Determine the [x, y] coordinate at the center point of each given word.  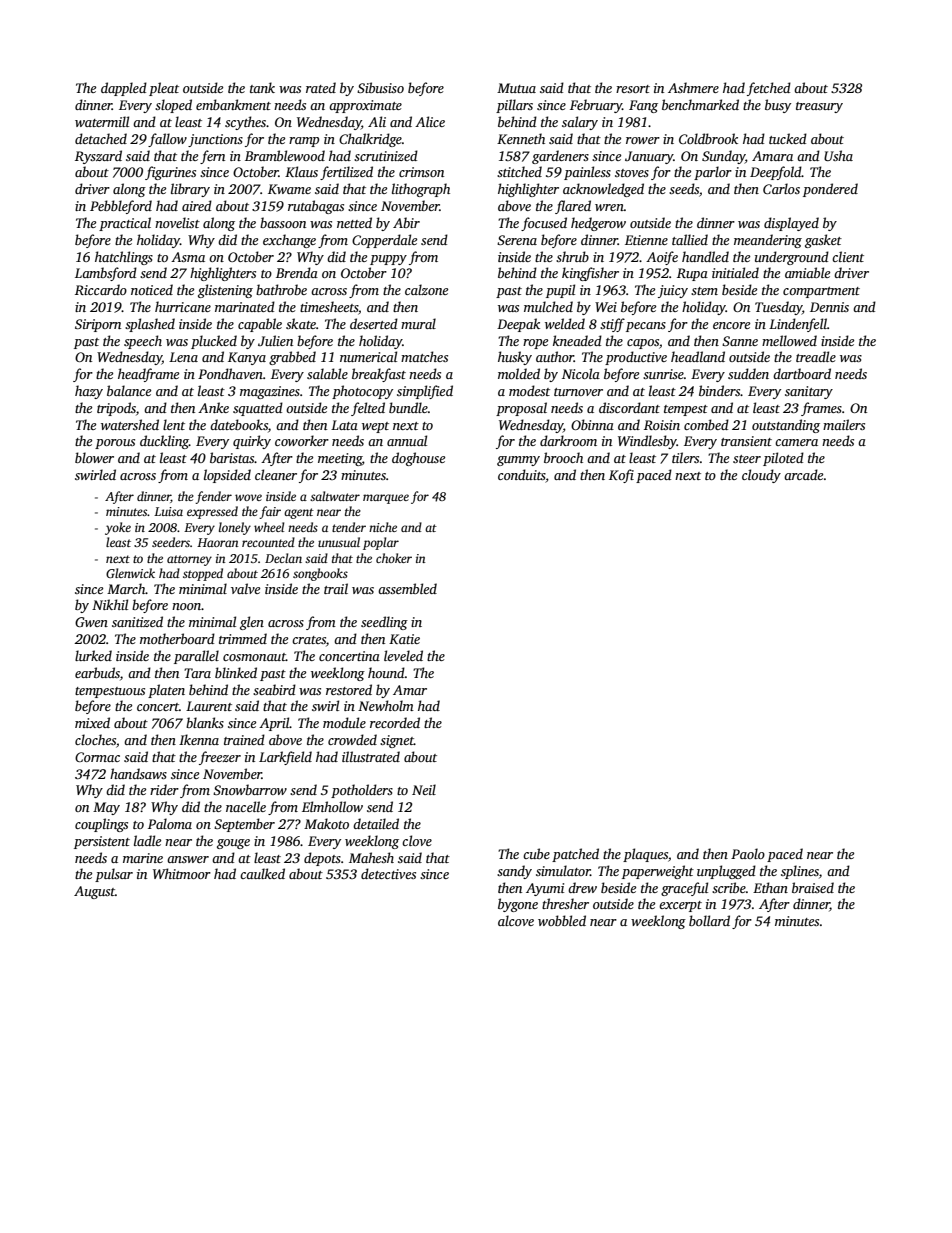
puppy [388, 260]
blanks [205, 722]
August [94, 892]
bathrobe [281, 289]
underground [792, 258]
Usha [838, 155]
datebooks [239, 424]
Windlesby [647, 442]
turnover [578, 392]
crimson [421, 172]
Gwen [91, 622]
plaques [645, 855]
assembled [407, 588]
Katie [404, 639]
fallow [167, 140]
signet [397, 741]
